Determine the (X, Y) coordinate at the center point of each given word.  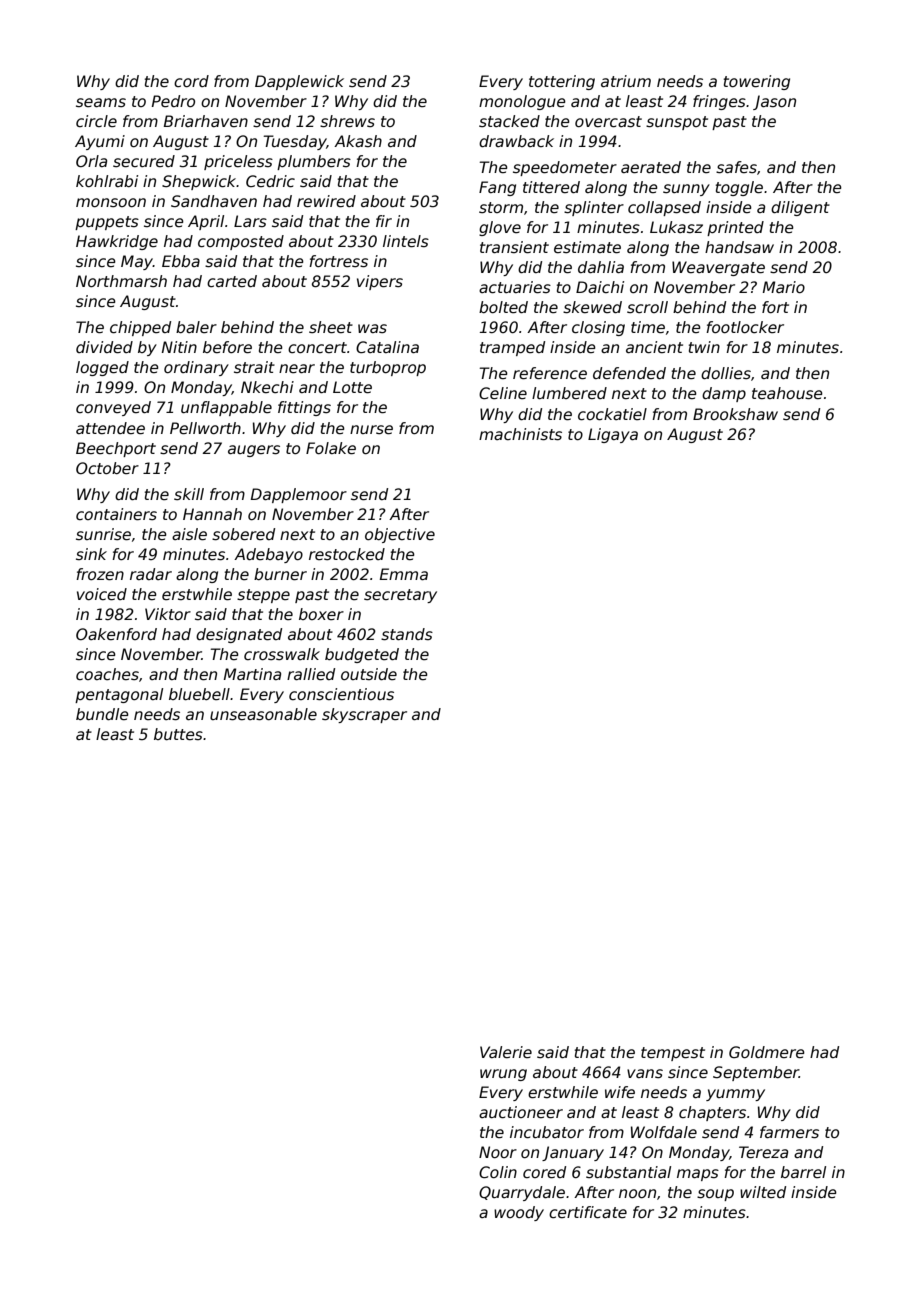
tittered (551, 187)
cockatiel (612, 414)
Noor (498, 1152)
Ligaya (613, 435)
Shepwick (199, 182)
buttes (178, 734)
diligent (800, 208)
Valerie (506, 1052)
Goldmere (767, 1052)
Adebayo (268, 555)
